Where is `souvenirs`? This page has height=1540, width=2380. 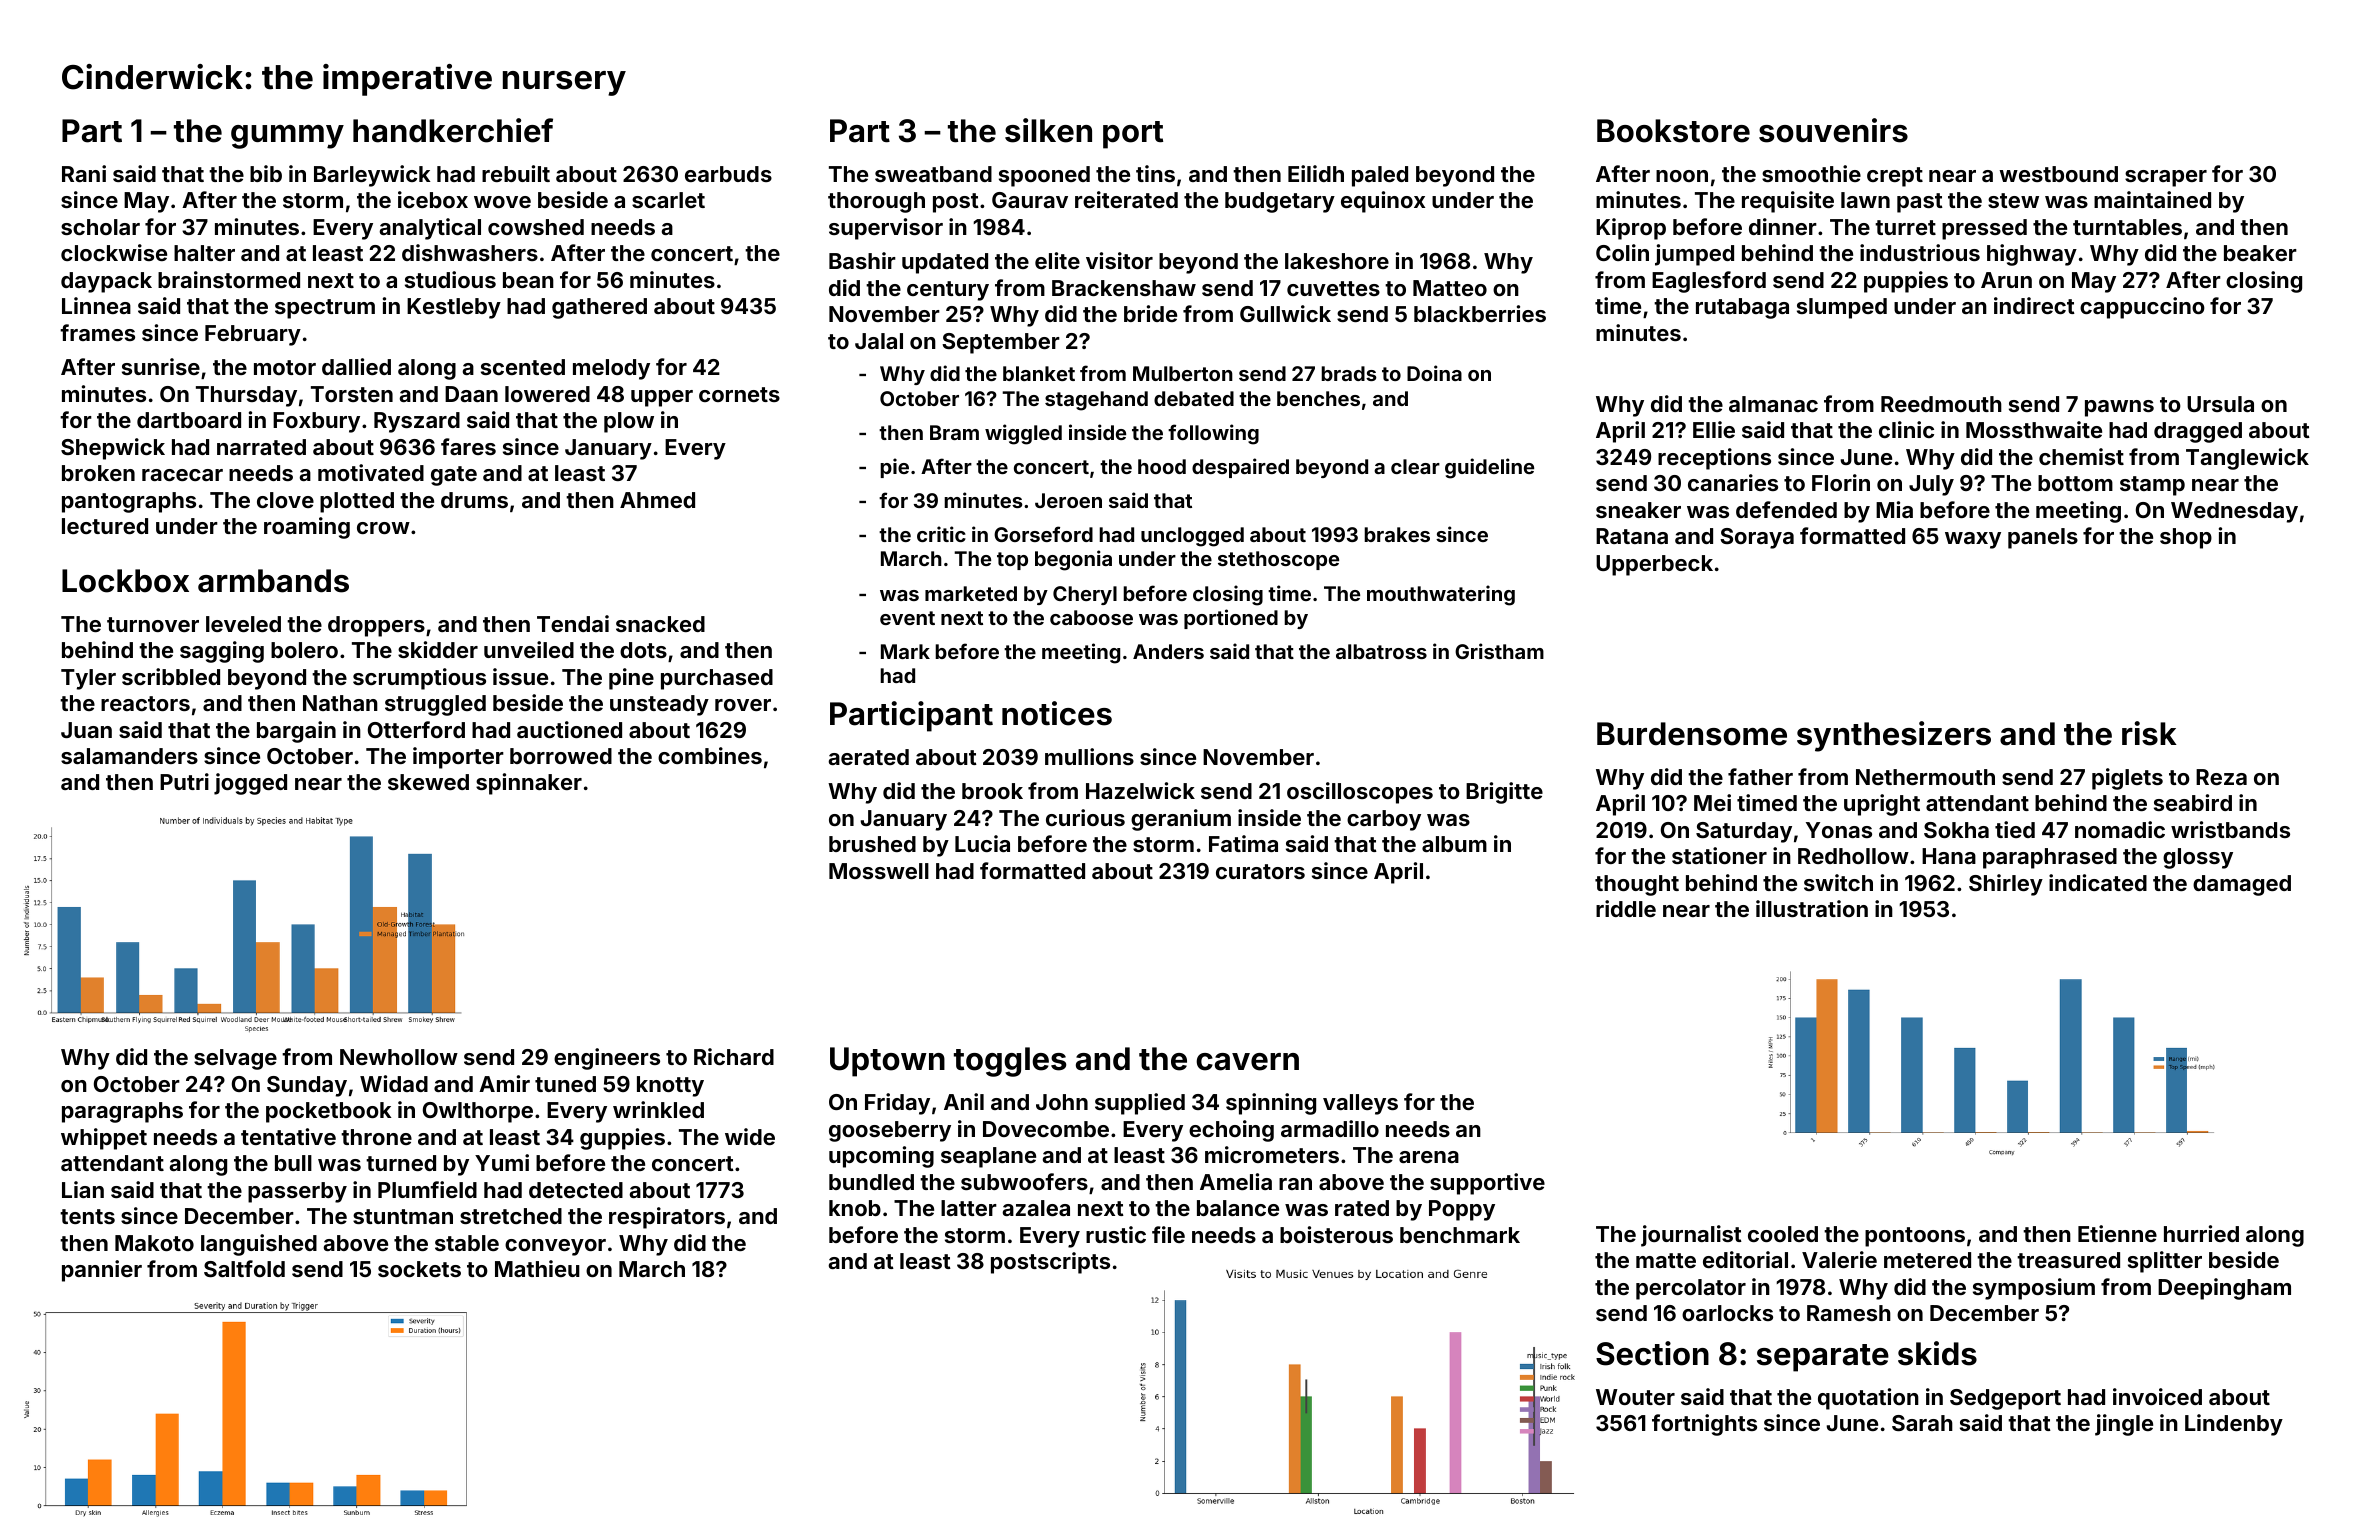
souvenirs is located at coordinates (1833, 130).
